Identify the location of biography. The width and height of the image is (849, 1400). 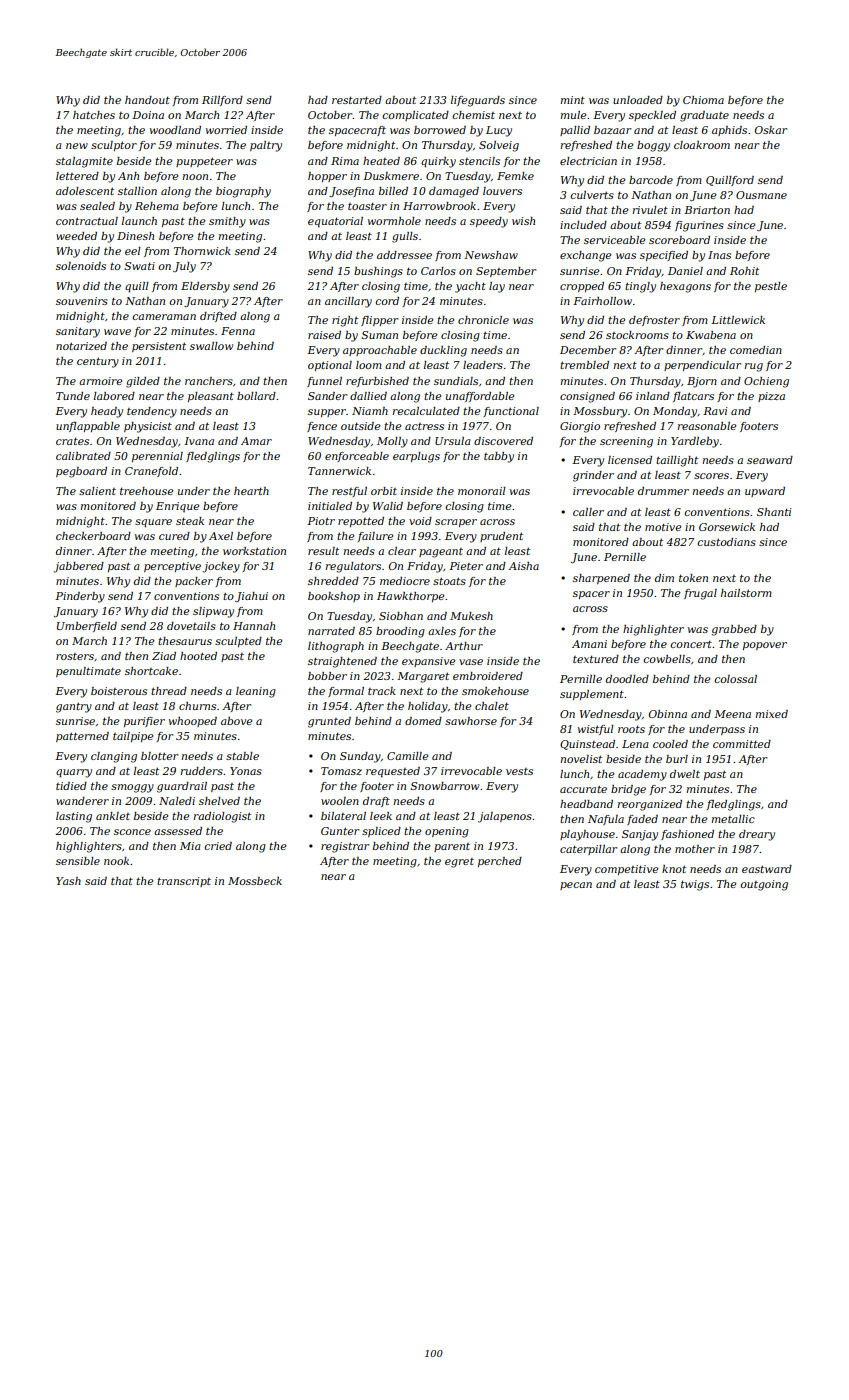
(243, 192).
